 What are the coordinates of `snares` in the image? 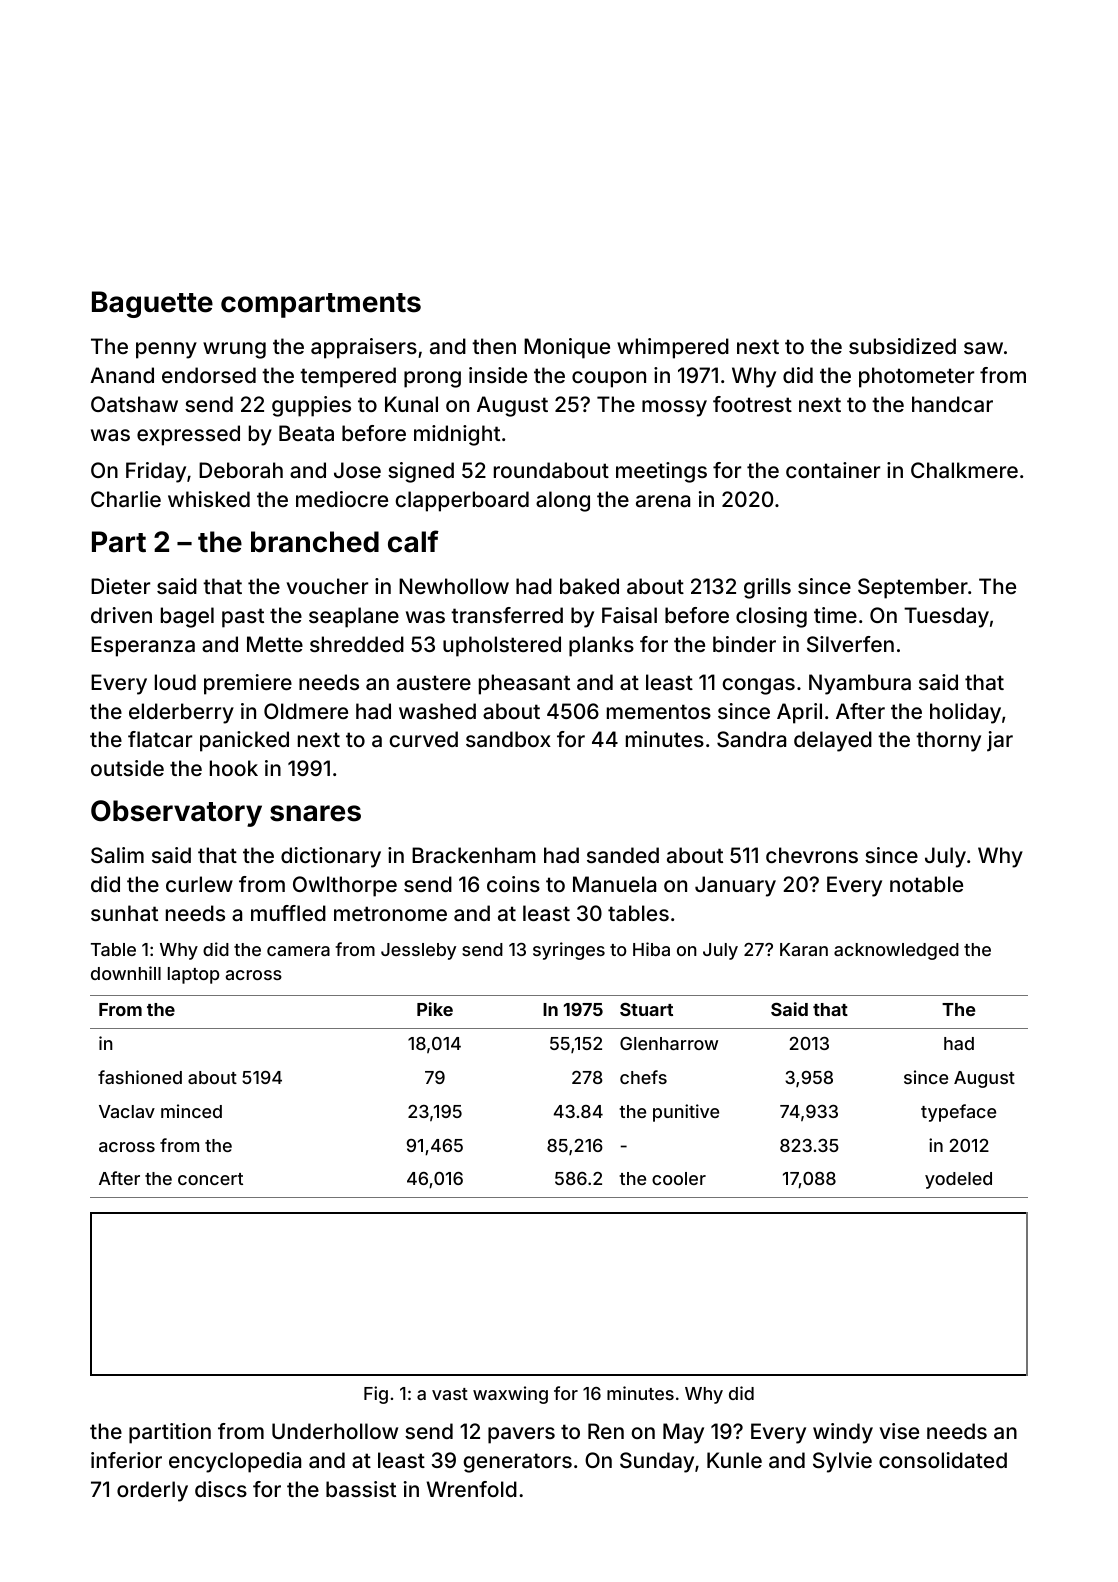 It's located at (315, 813).
